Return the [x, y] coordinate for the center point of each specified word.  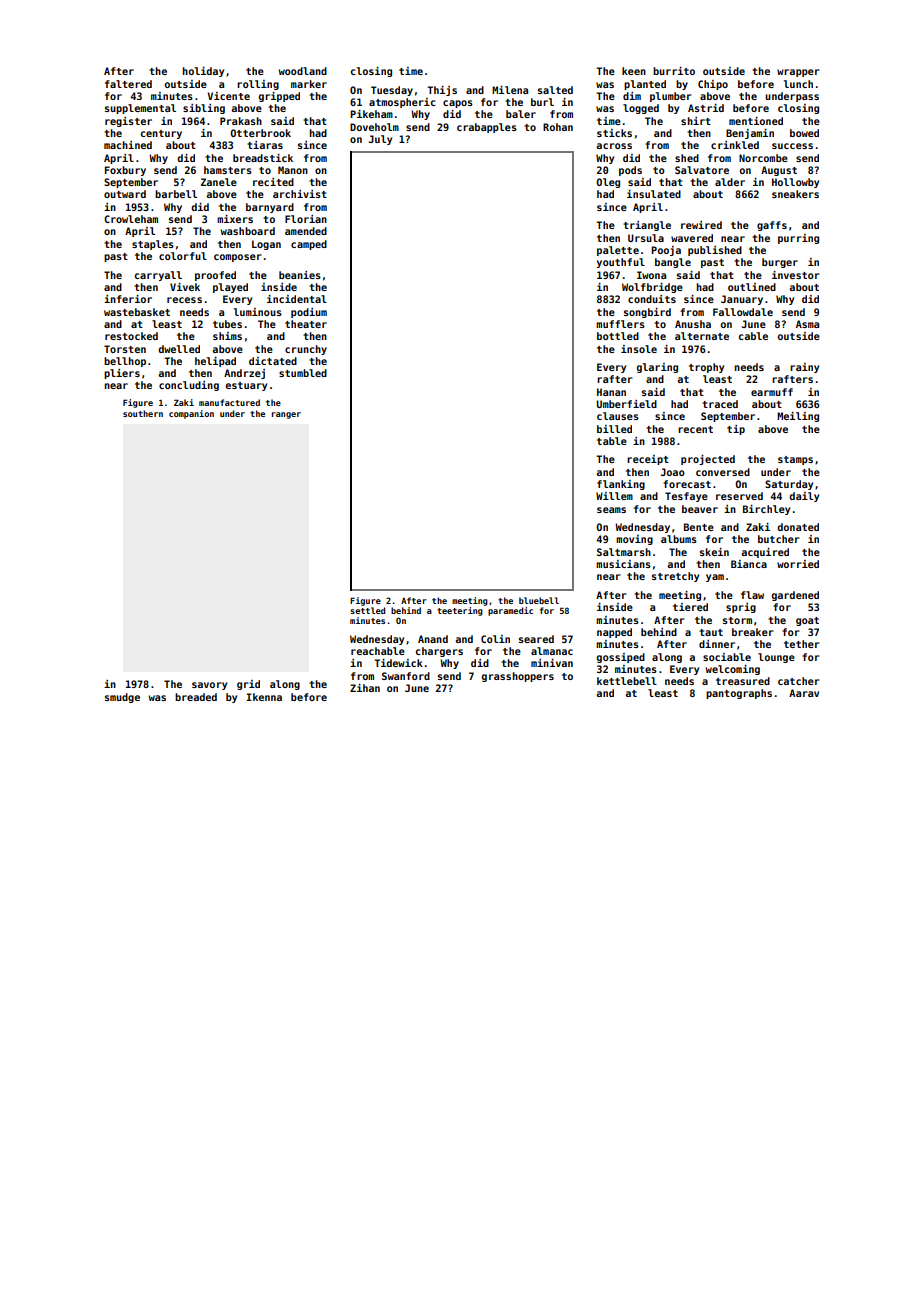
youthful [621, 263]
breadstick [263, 158]
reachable [378, 651]
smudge [122, 698]
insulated [654, 194]
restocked [131, 336]
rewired [701, 225]
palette [618, 251]
